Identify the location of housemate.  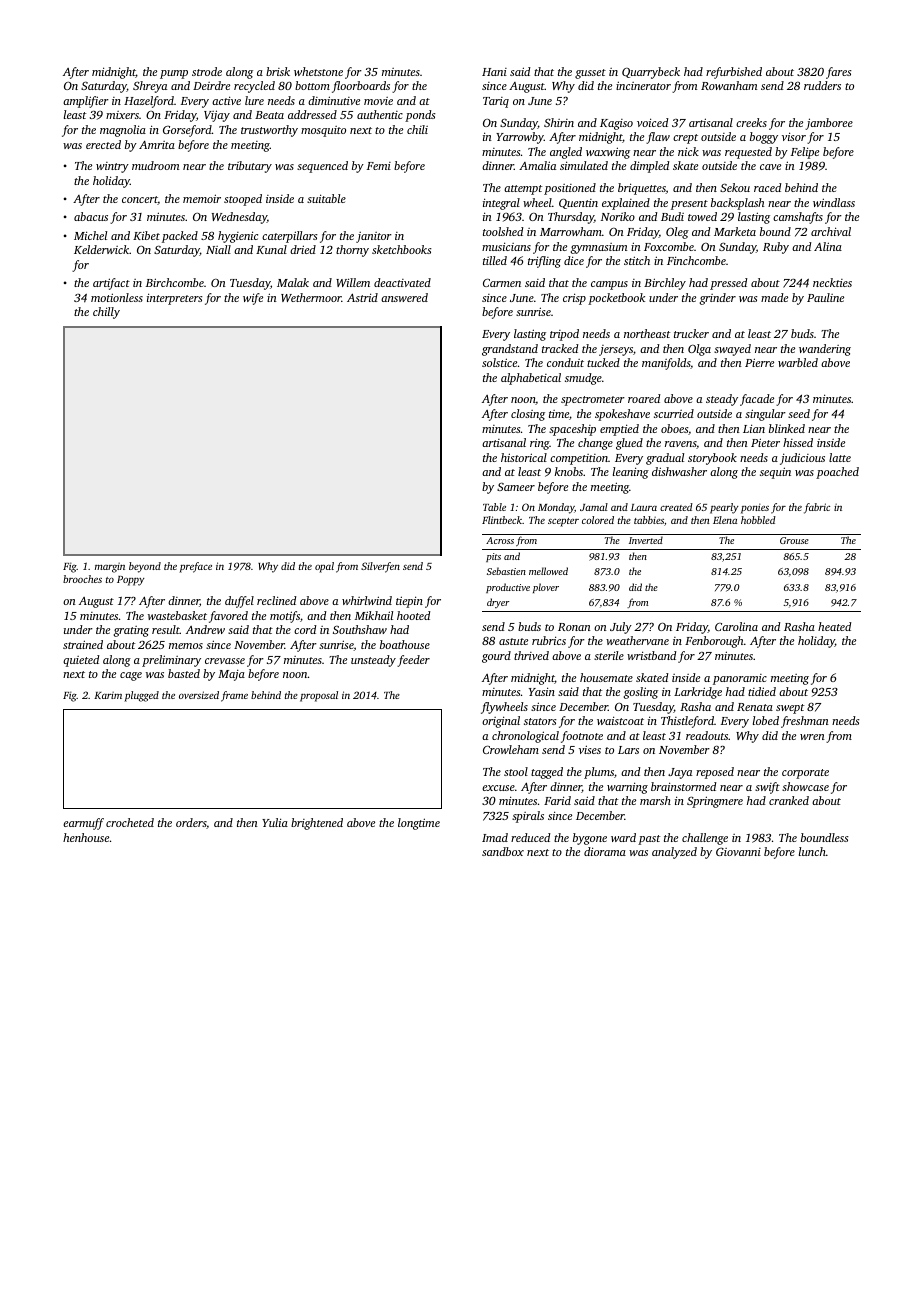
(606, 677).
